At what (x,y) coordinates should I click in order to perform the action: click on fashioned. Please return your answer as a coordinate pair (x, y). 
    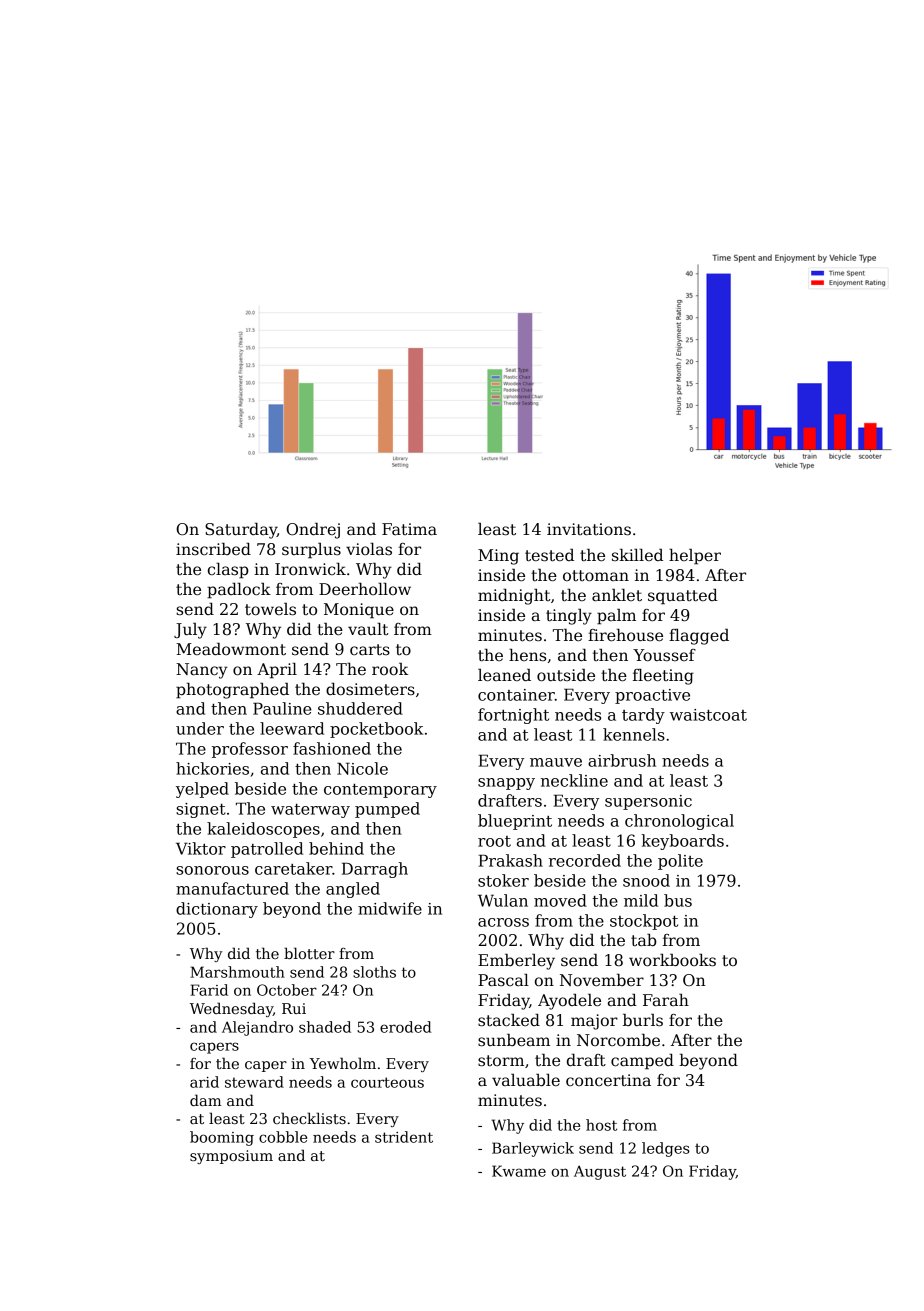
    Looking at the image, I should click on (332, 748).
